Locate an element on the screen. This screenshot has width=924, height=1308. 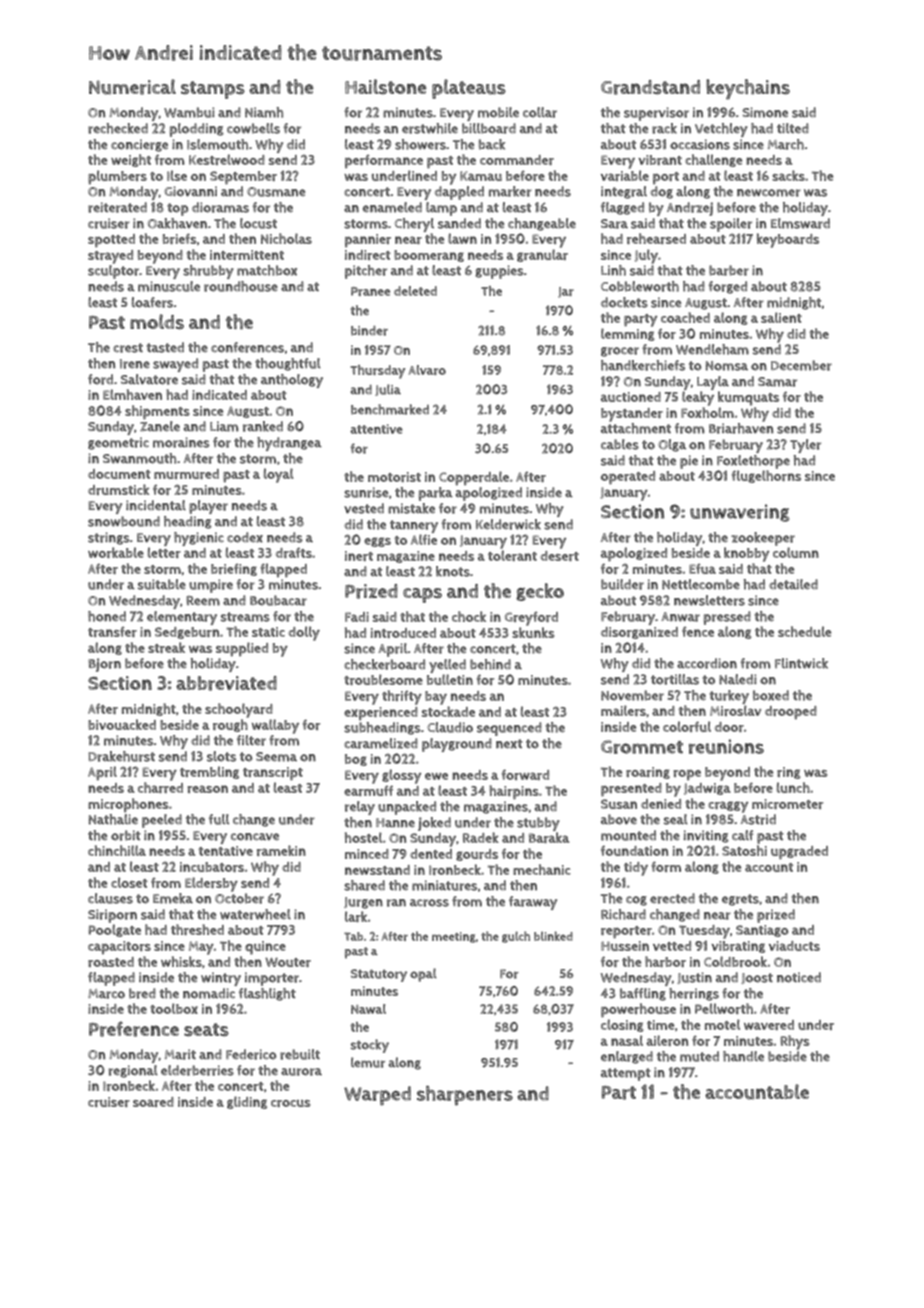
static is located at coordinates (268, 632).
